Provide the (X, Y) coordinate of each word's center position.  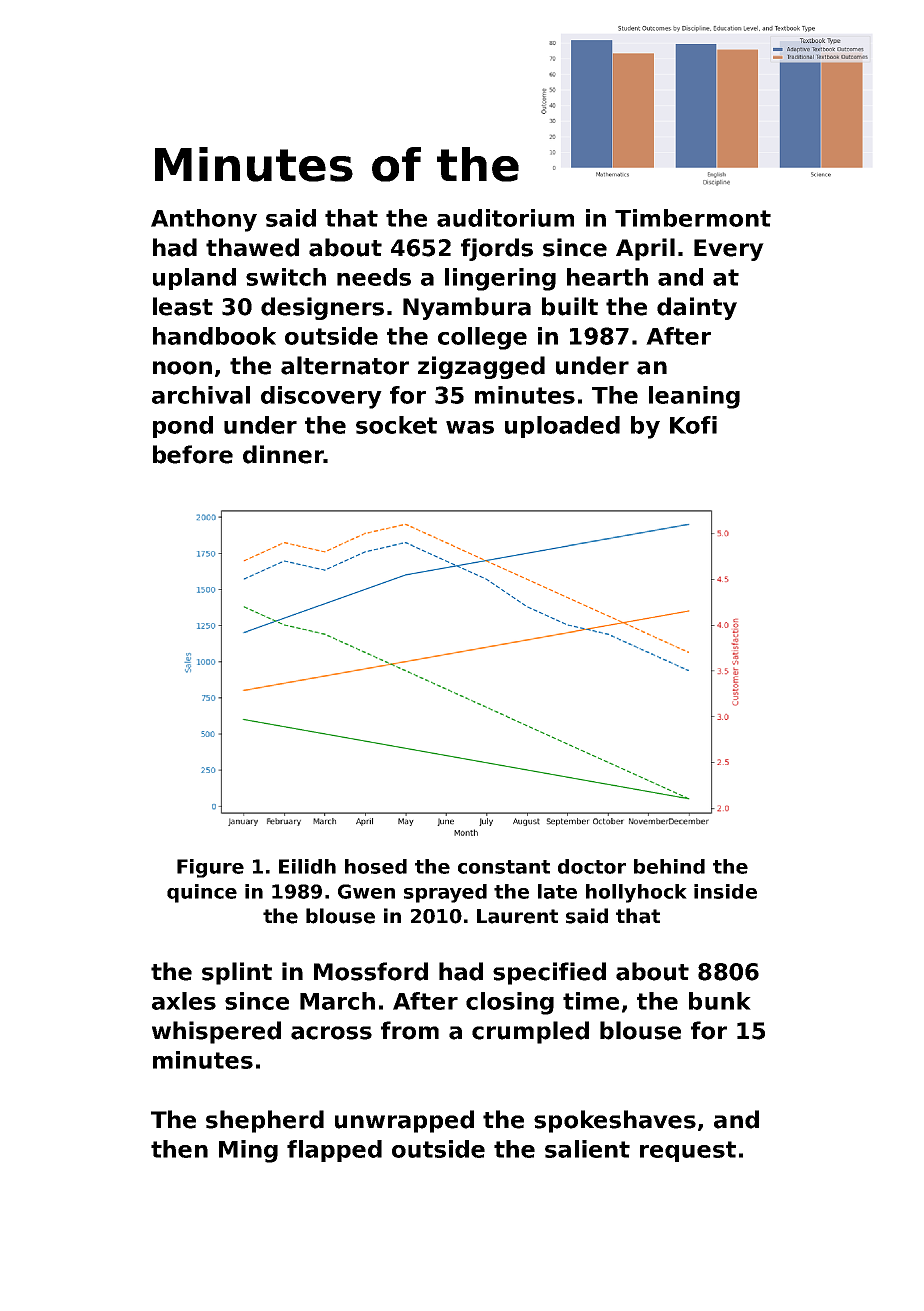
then (179, 1149)
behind (669, 866)
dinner (283, 454)
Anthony (204, 220)
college (482, 338)
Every (729, 250)
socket (396, 425)
